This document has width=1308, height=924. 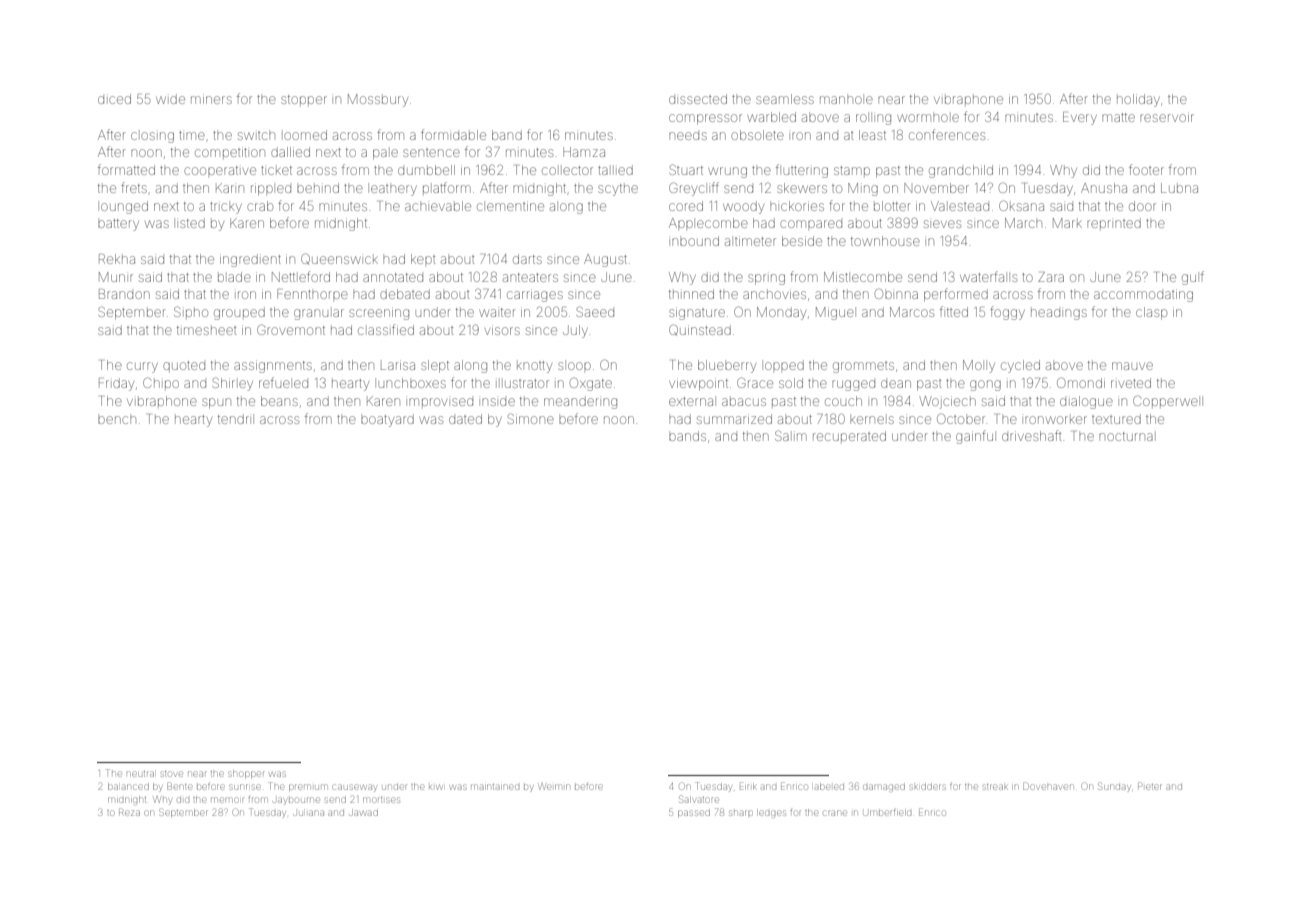 What do you see at coordinates (1150, 786) in the document?
I see `Pieter` at bounding box center [1150, 786].
